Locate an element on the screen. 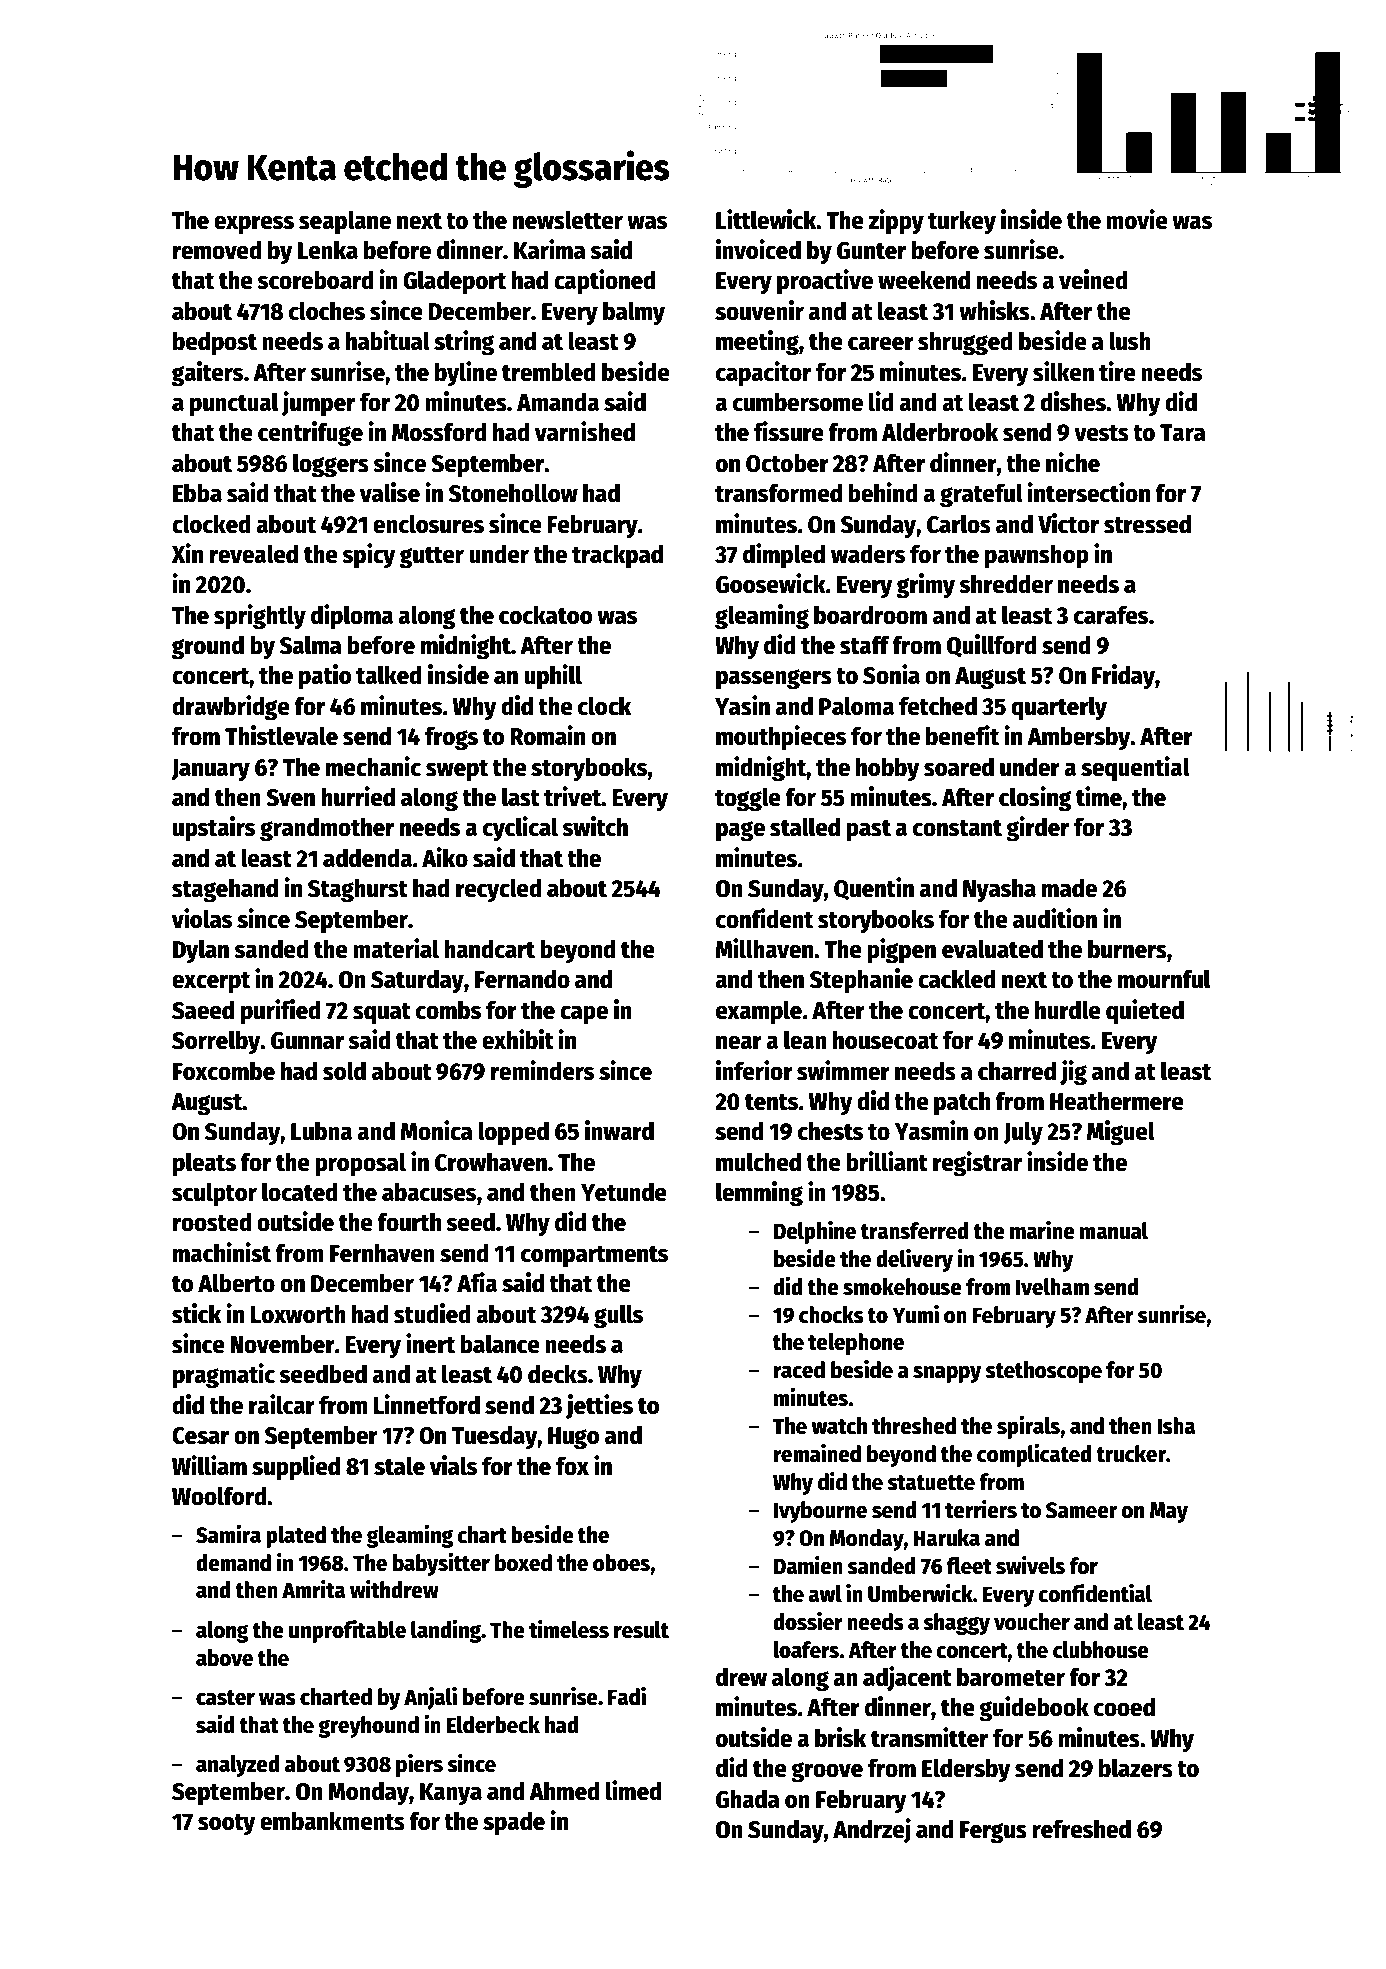 This screenshot has height=1969, width=1386. Fergus is located at coordinates (993, 1832).
